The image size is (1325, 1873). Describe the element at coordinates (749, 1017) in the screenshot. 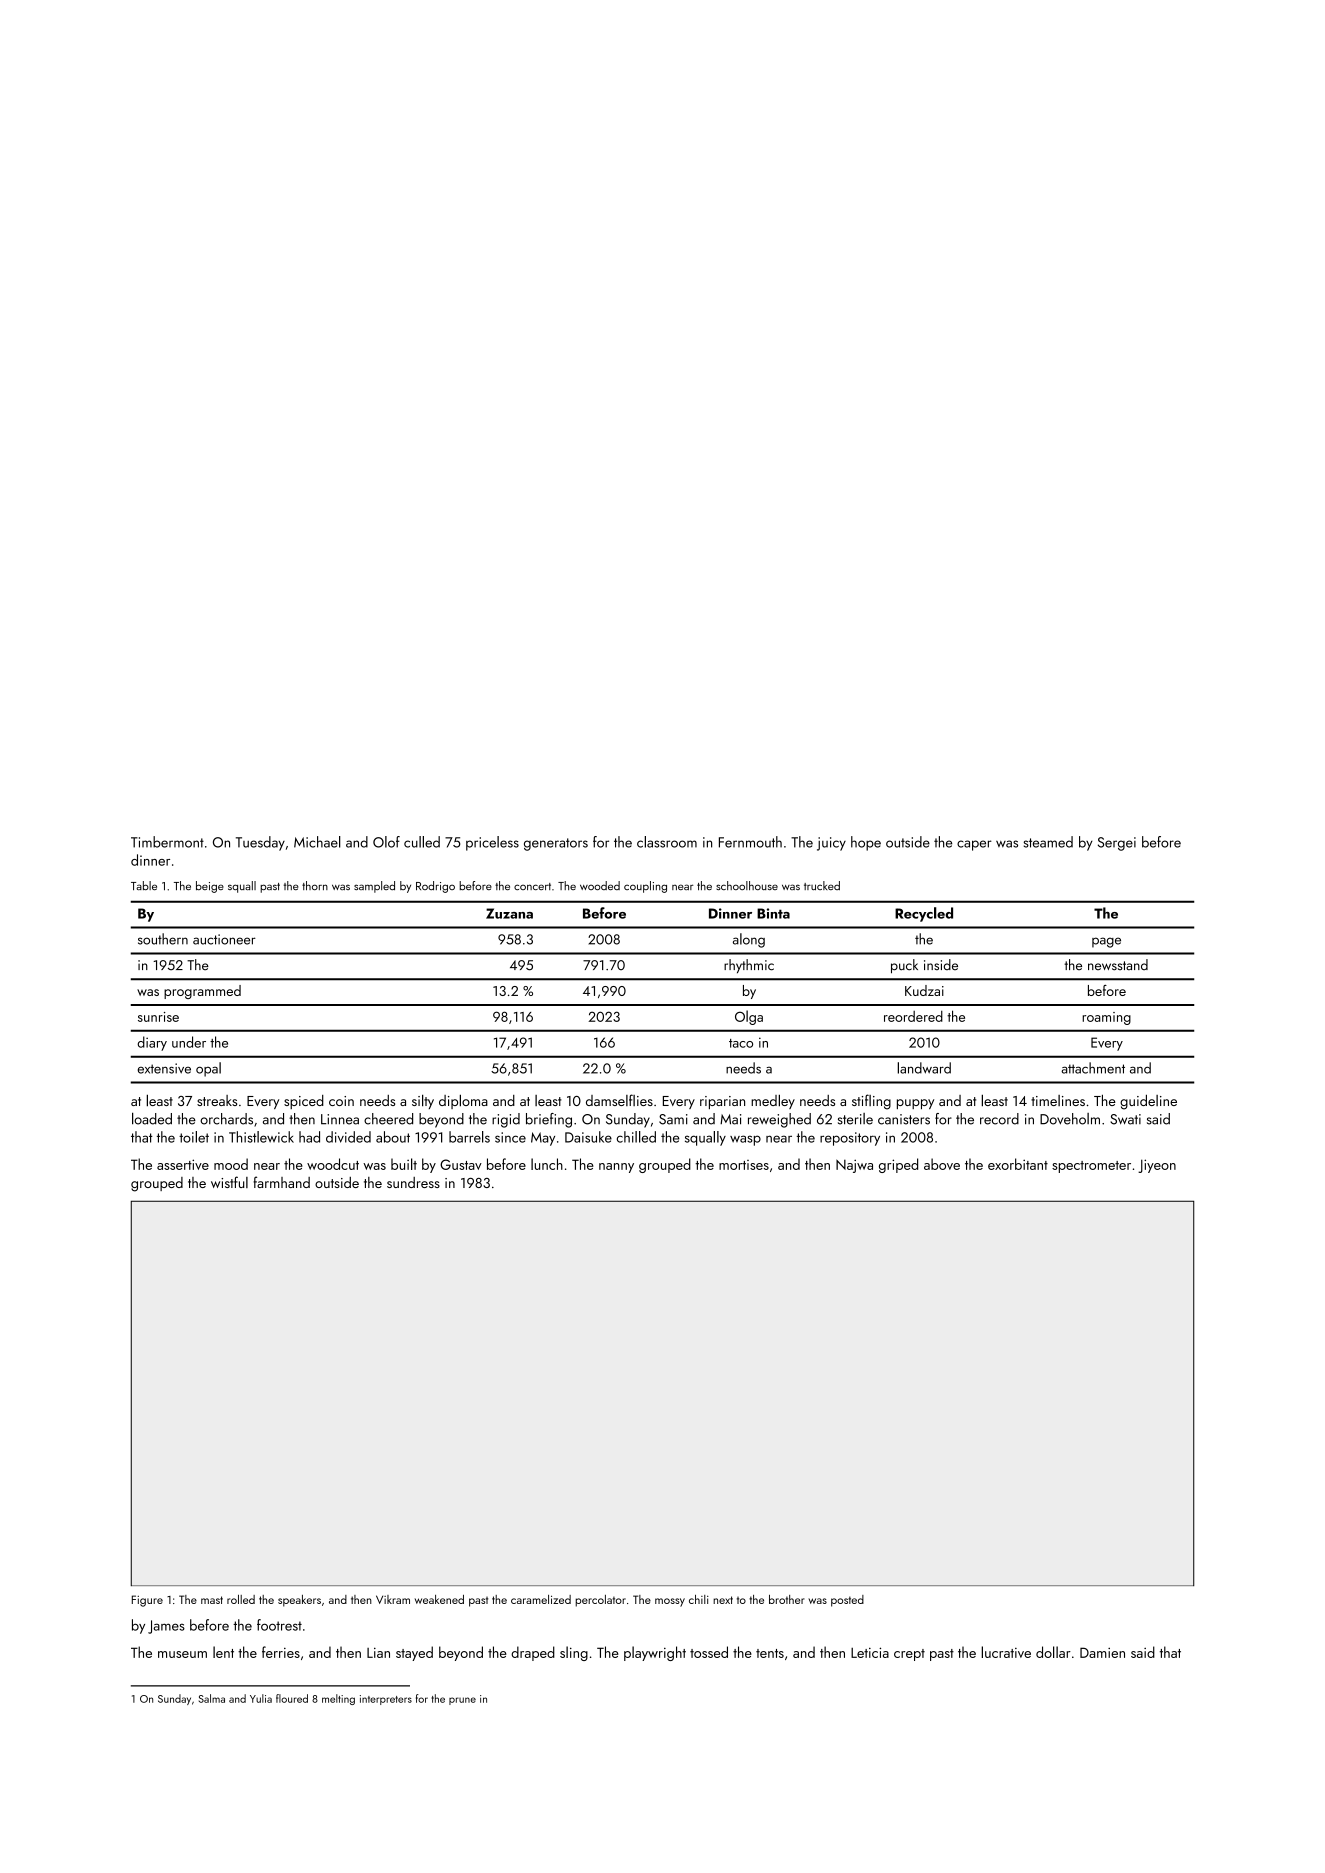

I see `Olga` at that location.
